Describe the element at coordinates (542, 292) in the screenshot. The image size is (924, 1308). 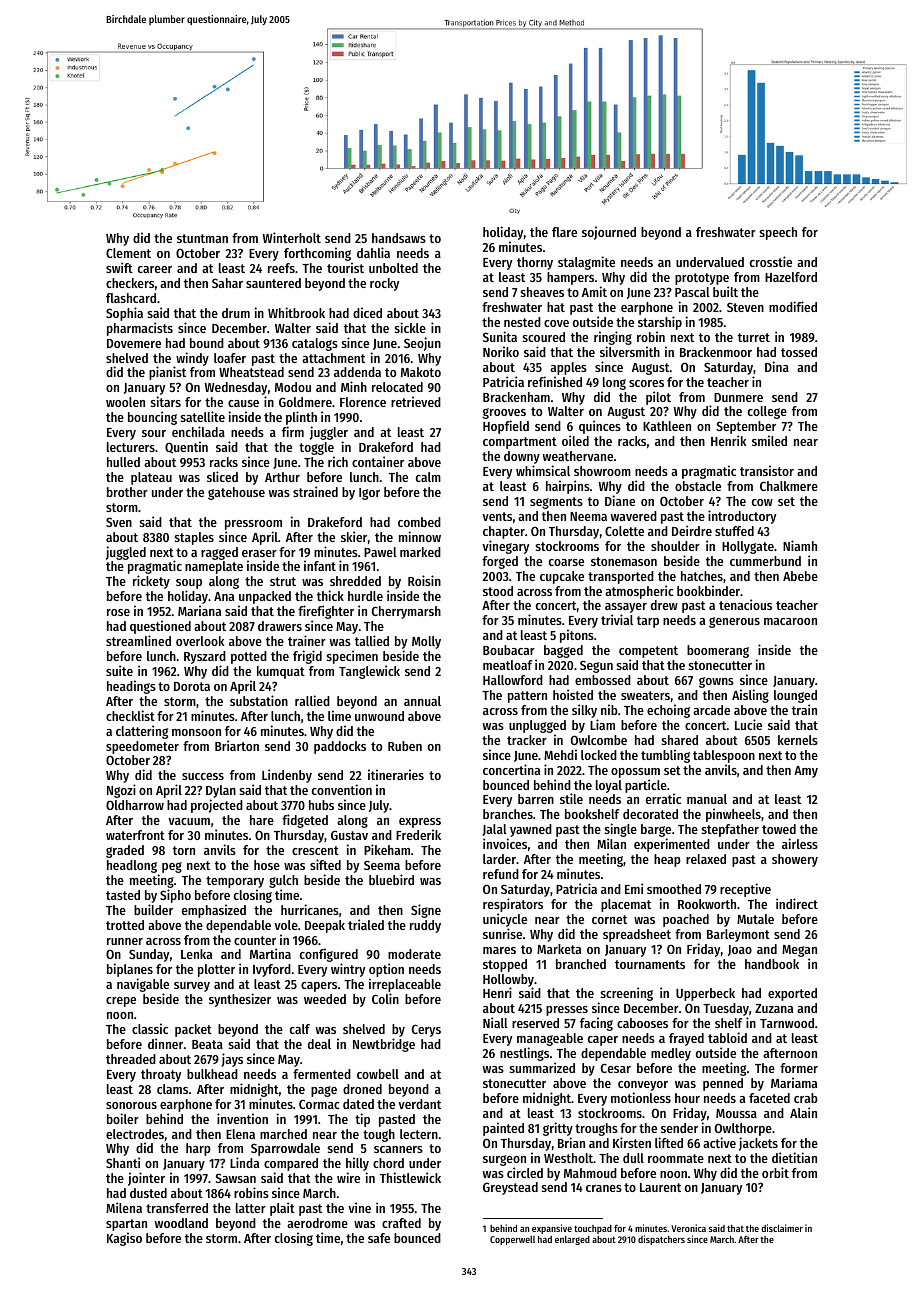
I see `sheaves` at that location.
